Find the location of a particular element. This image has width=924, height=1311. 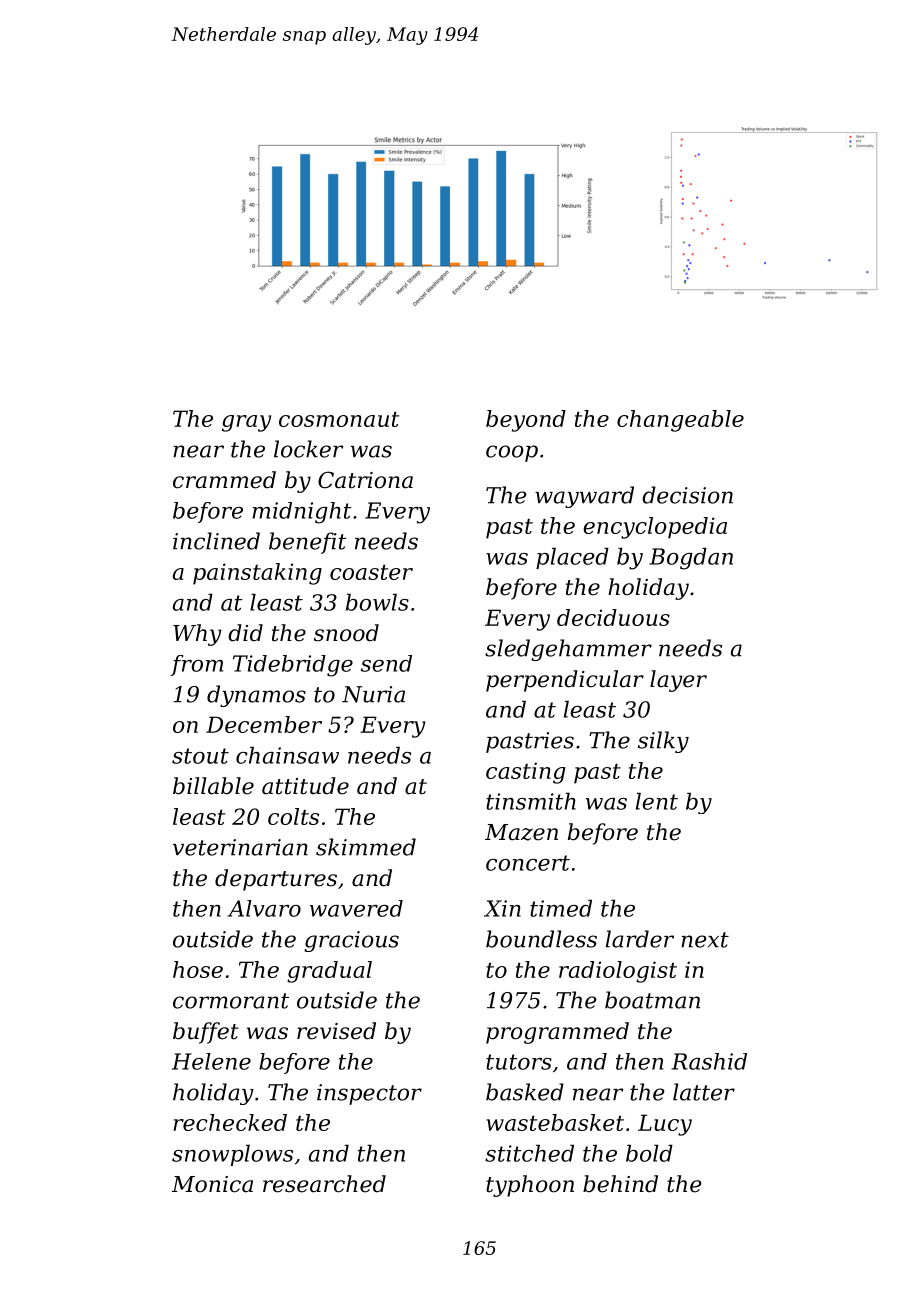

encyclopedia is located at coordinates (655, 528).
